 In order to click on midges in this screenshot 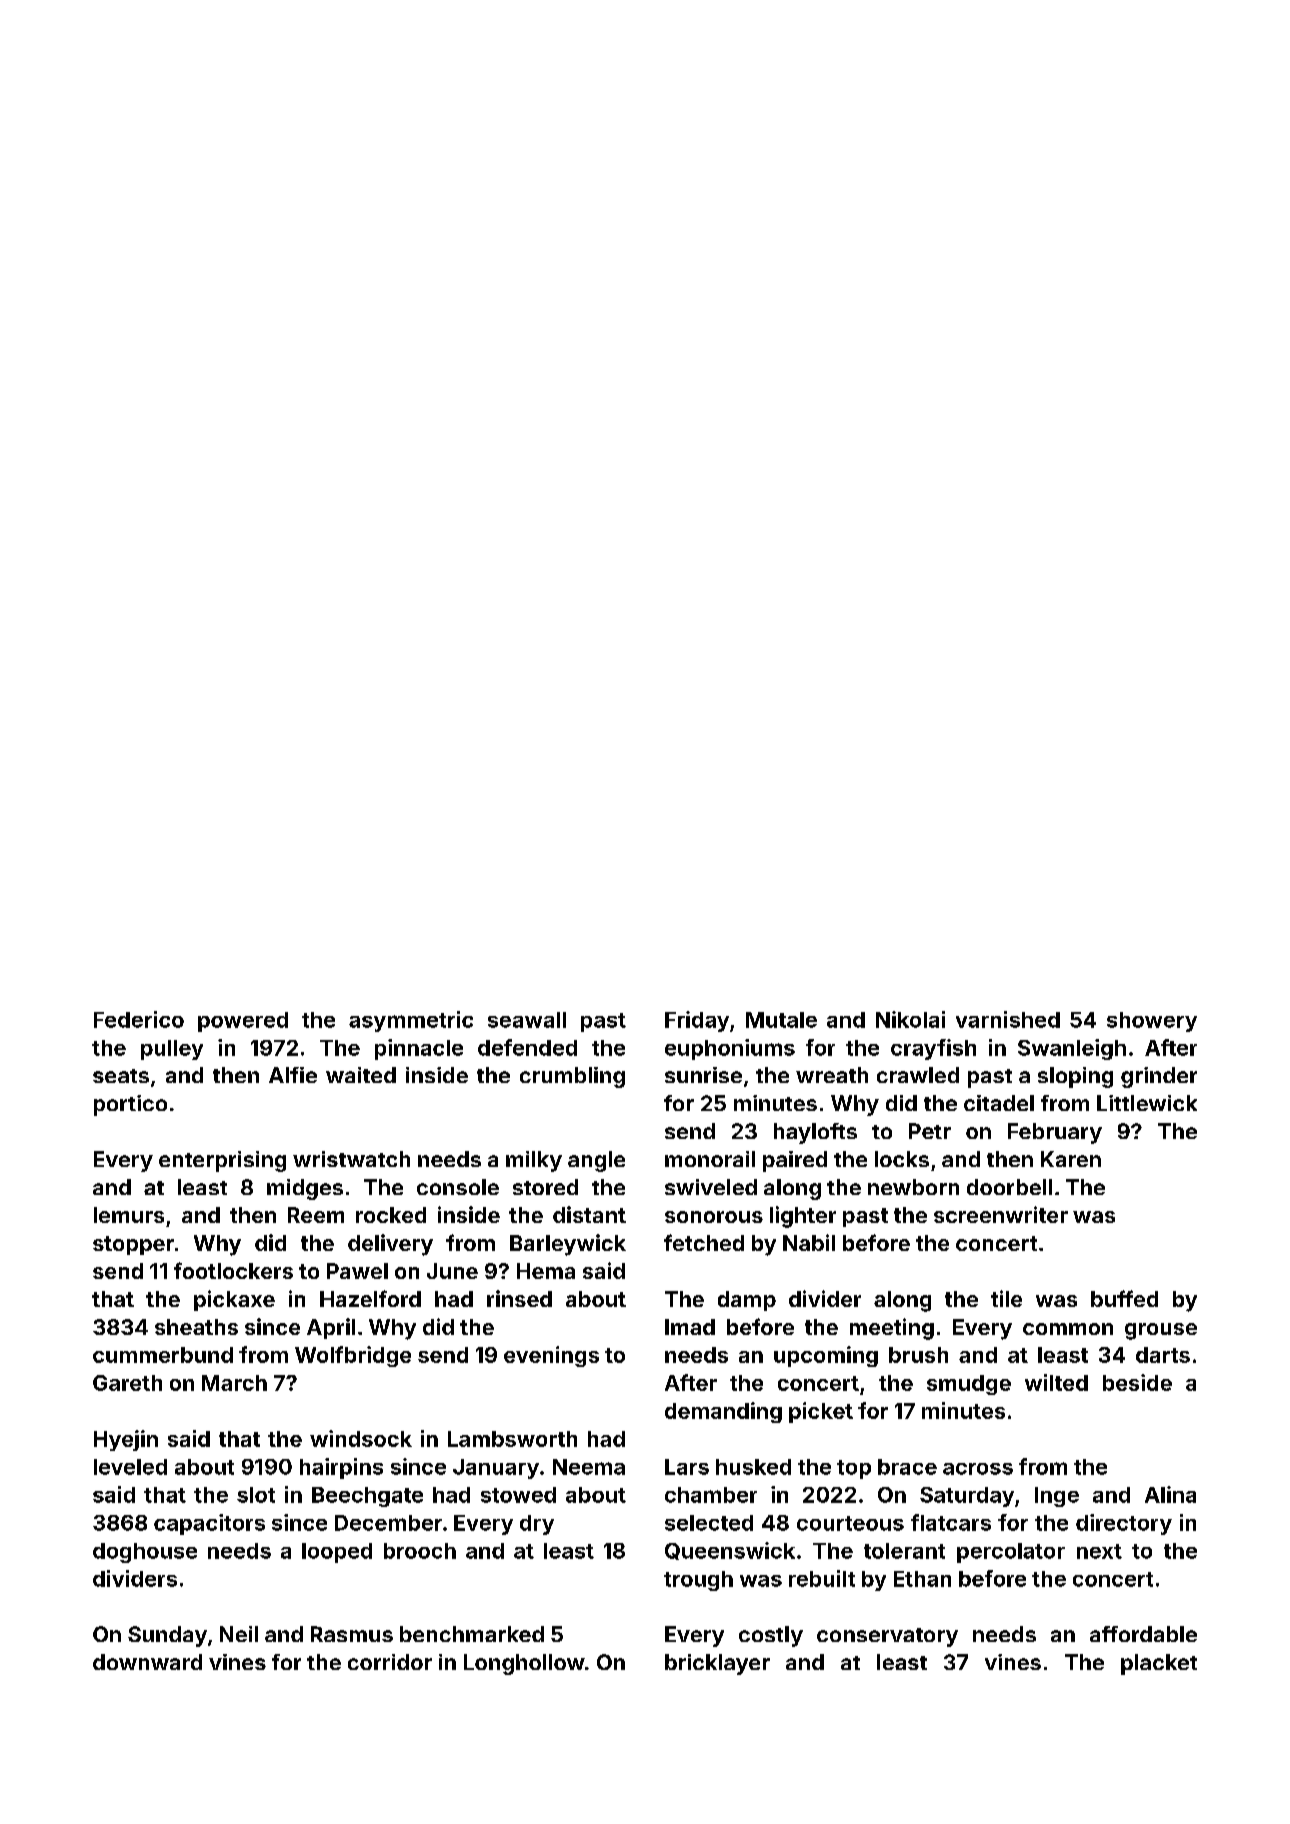, I will do `click(305, 1189)`.
